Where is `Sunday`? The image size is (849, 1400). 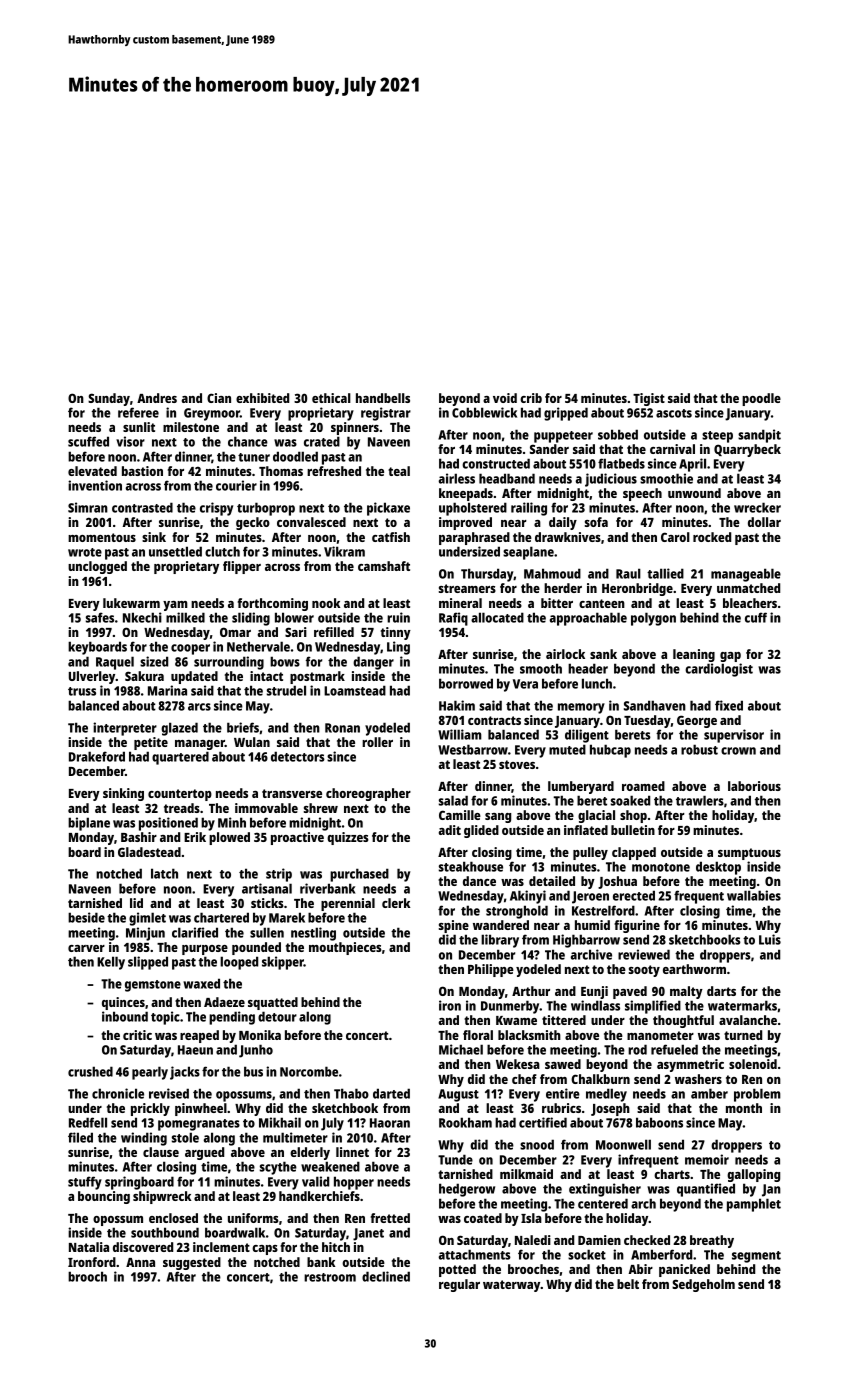 Sunday is located at coordinates (109, 399).
